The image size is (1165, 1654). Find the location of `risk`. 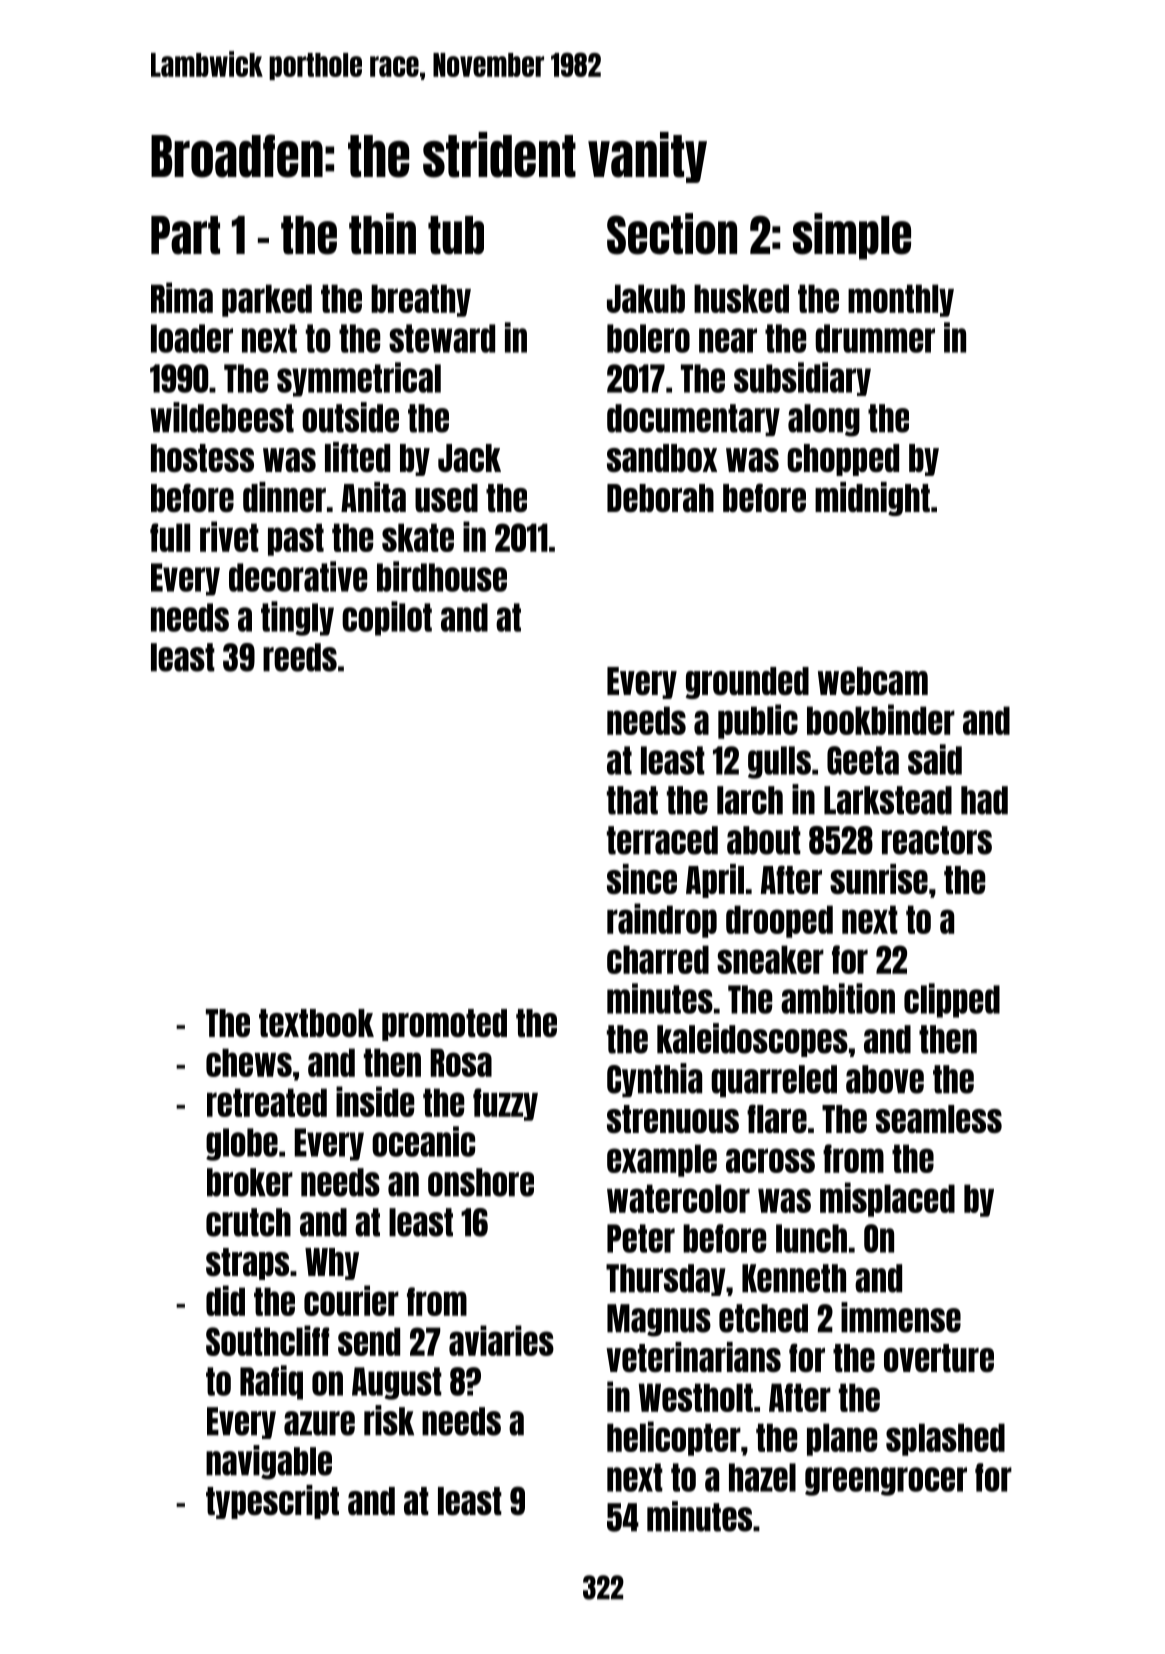

risk is located at coordinates (389, 1420).
